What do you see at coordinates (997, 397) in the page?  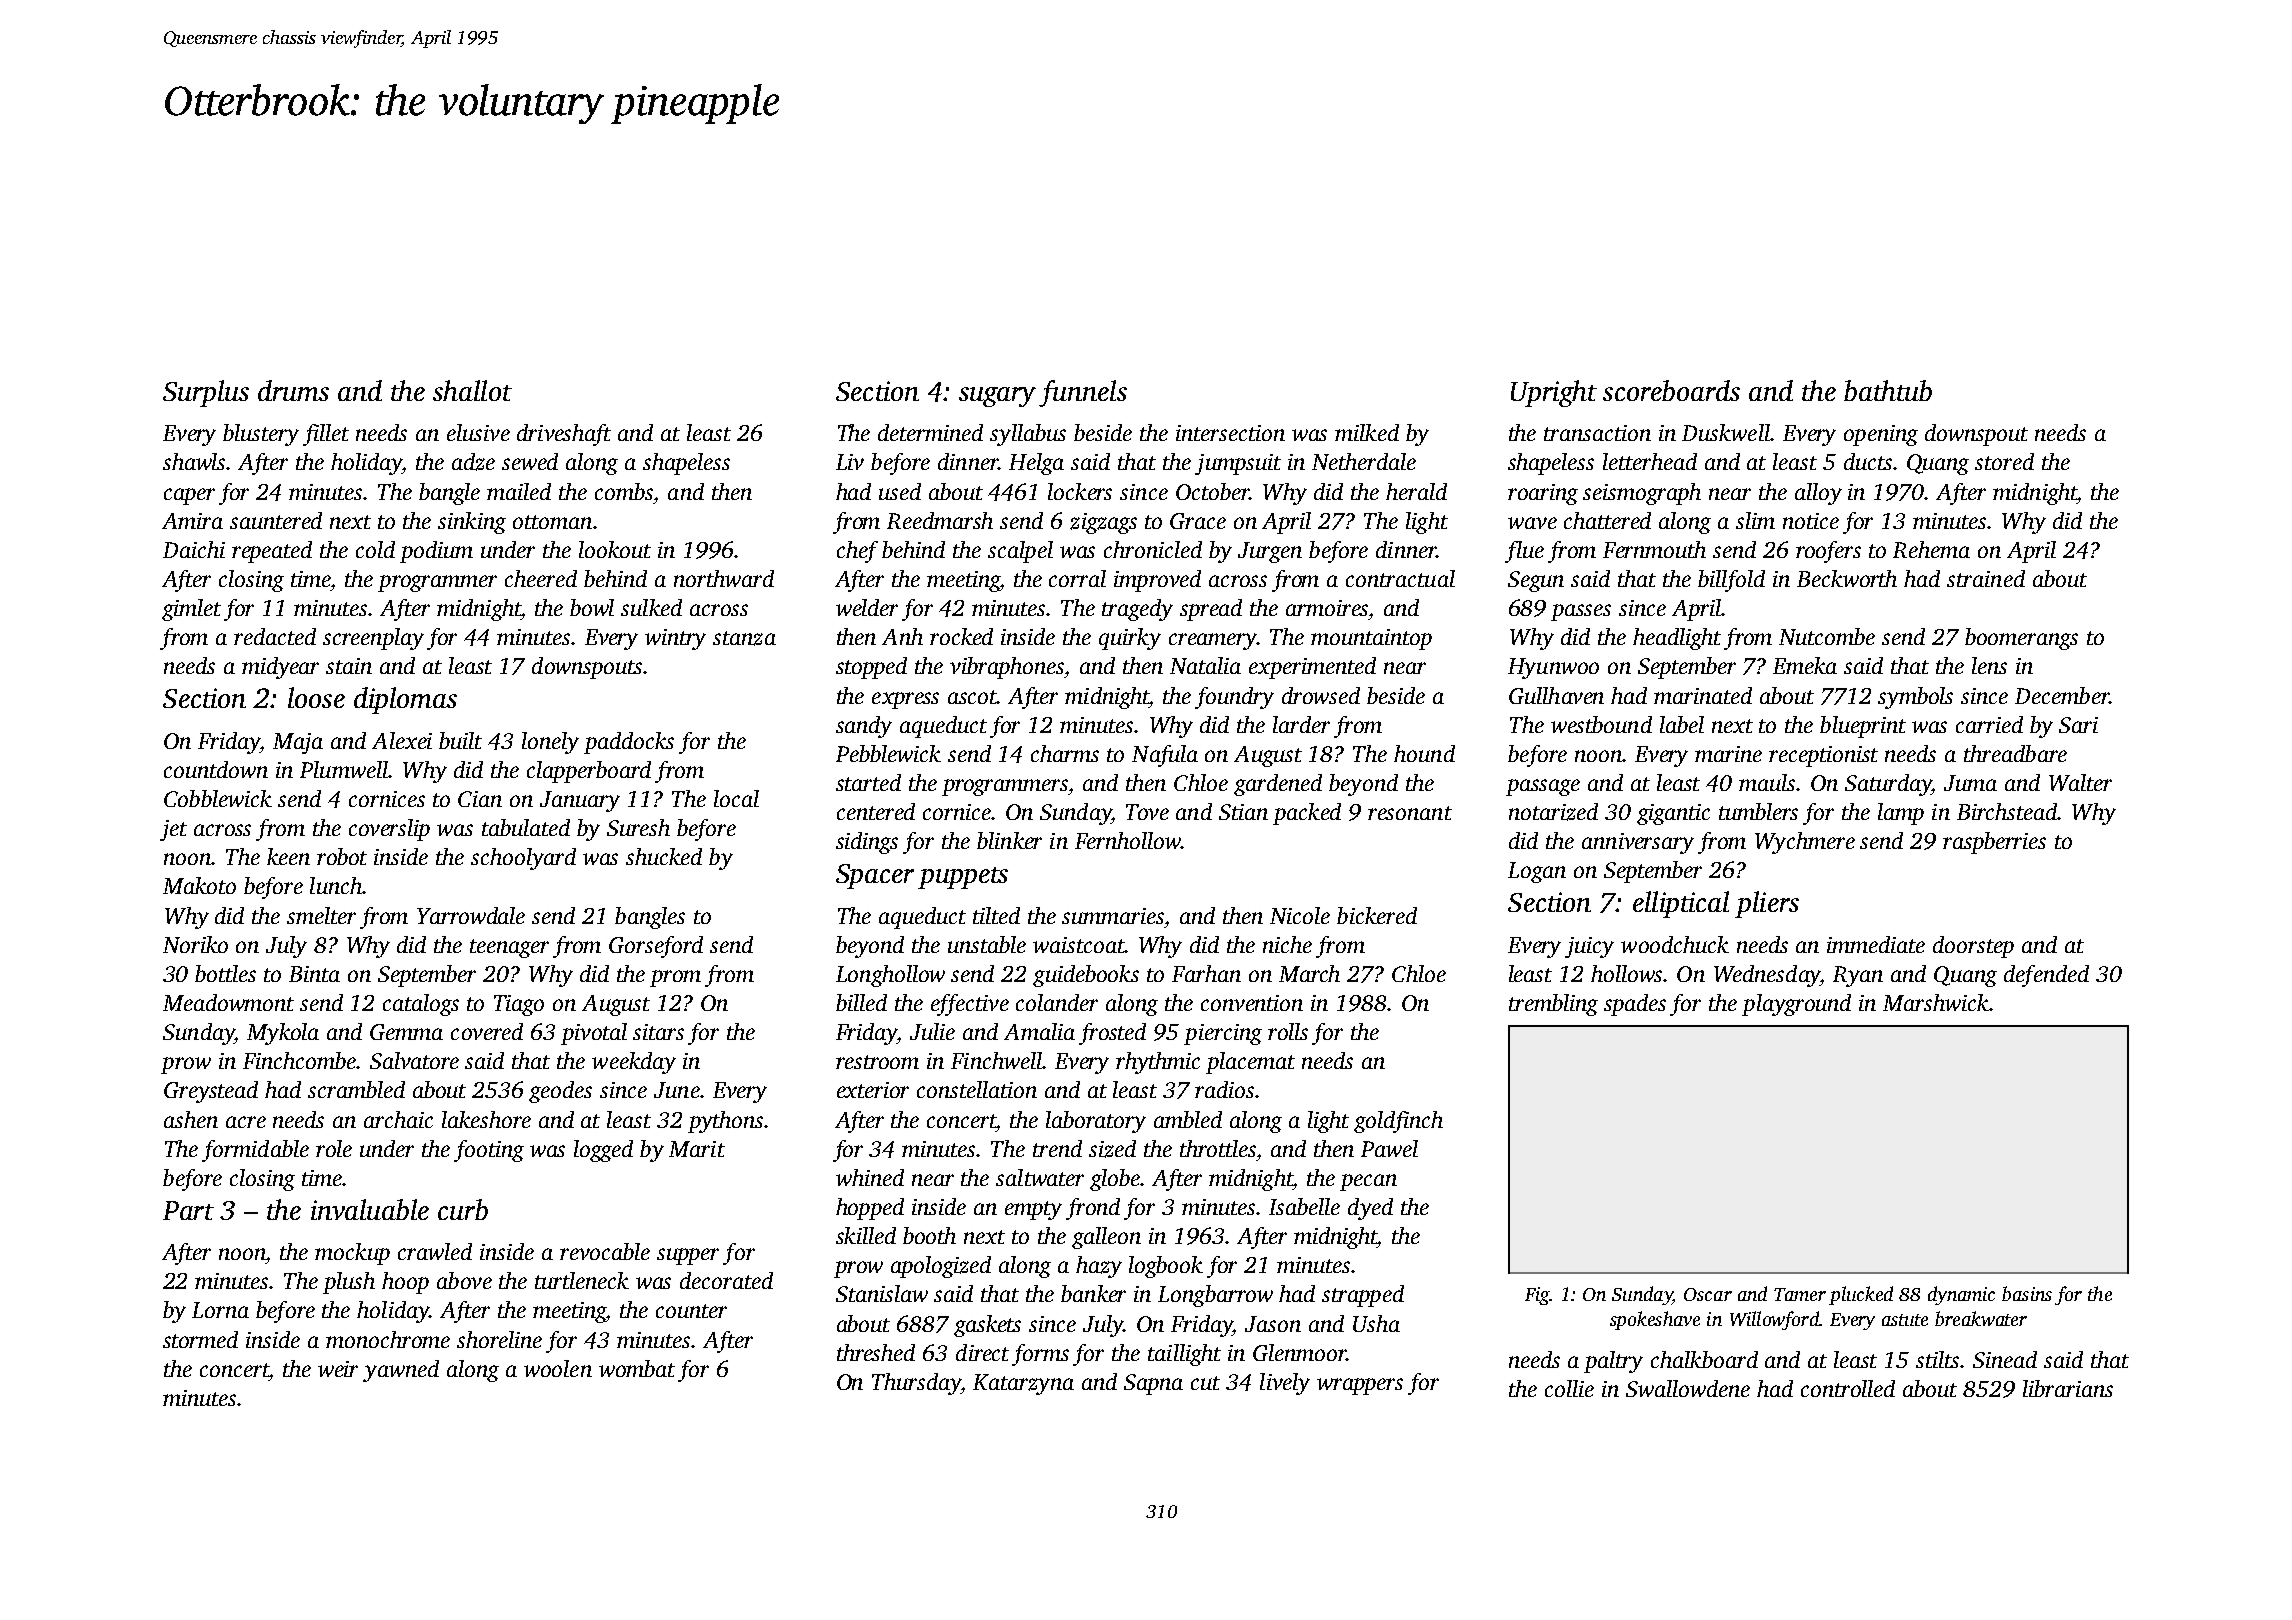 I see `sugary` at bounding box center [997, 397].
